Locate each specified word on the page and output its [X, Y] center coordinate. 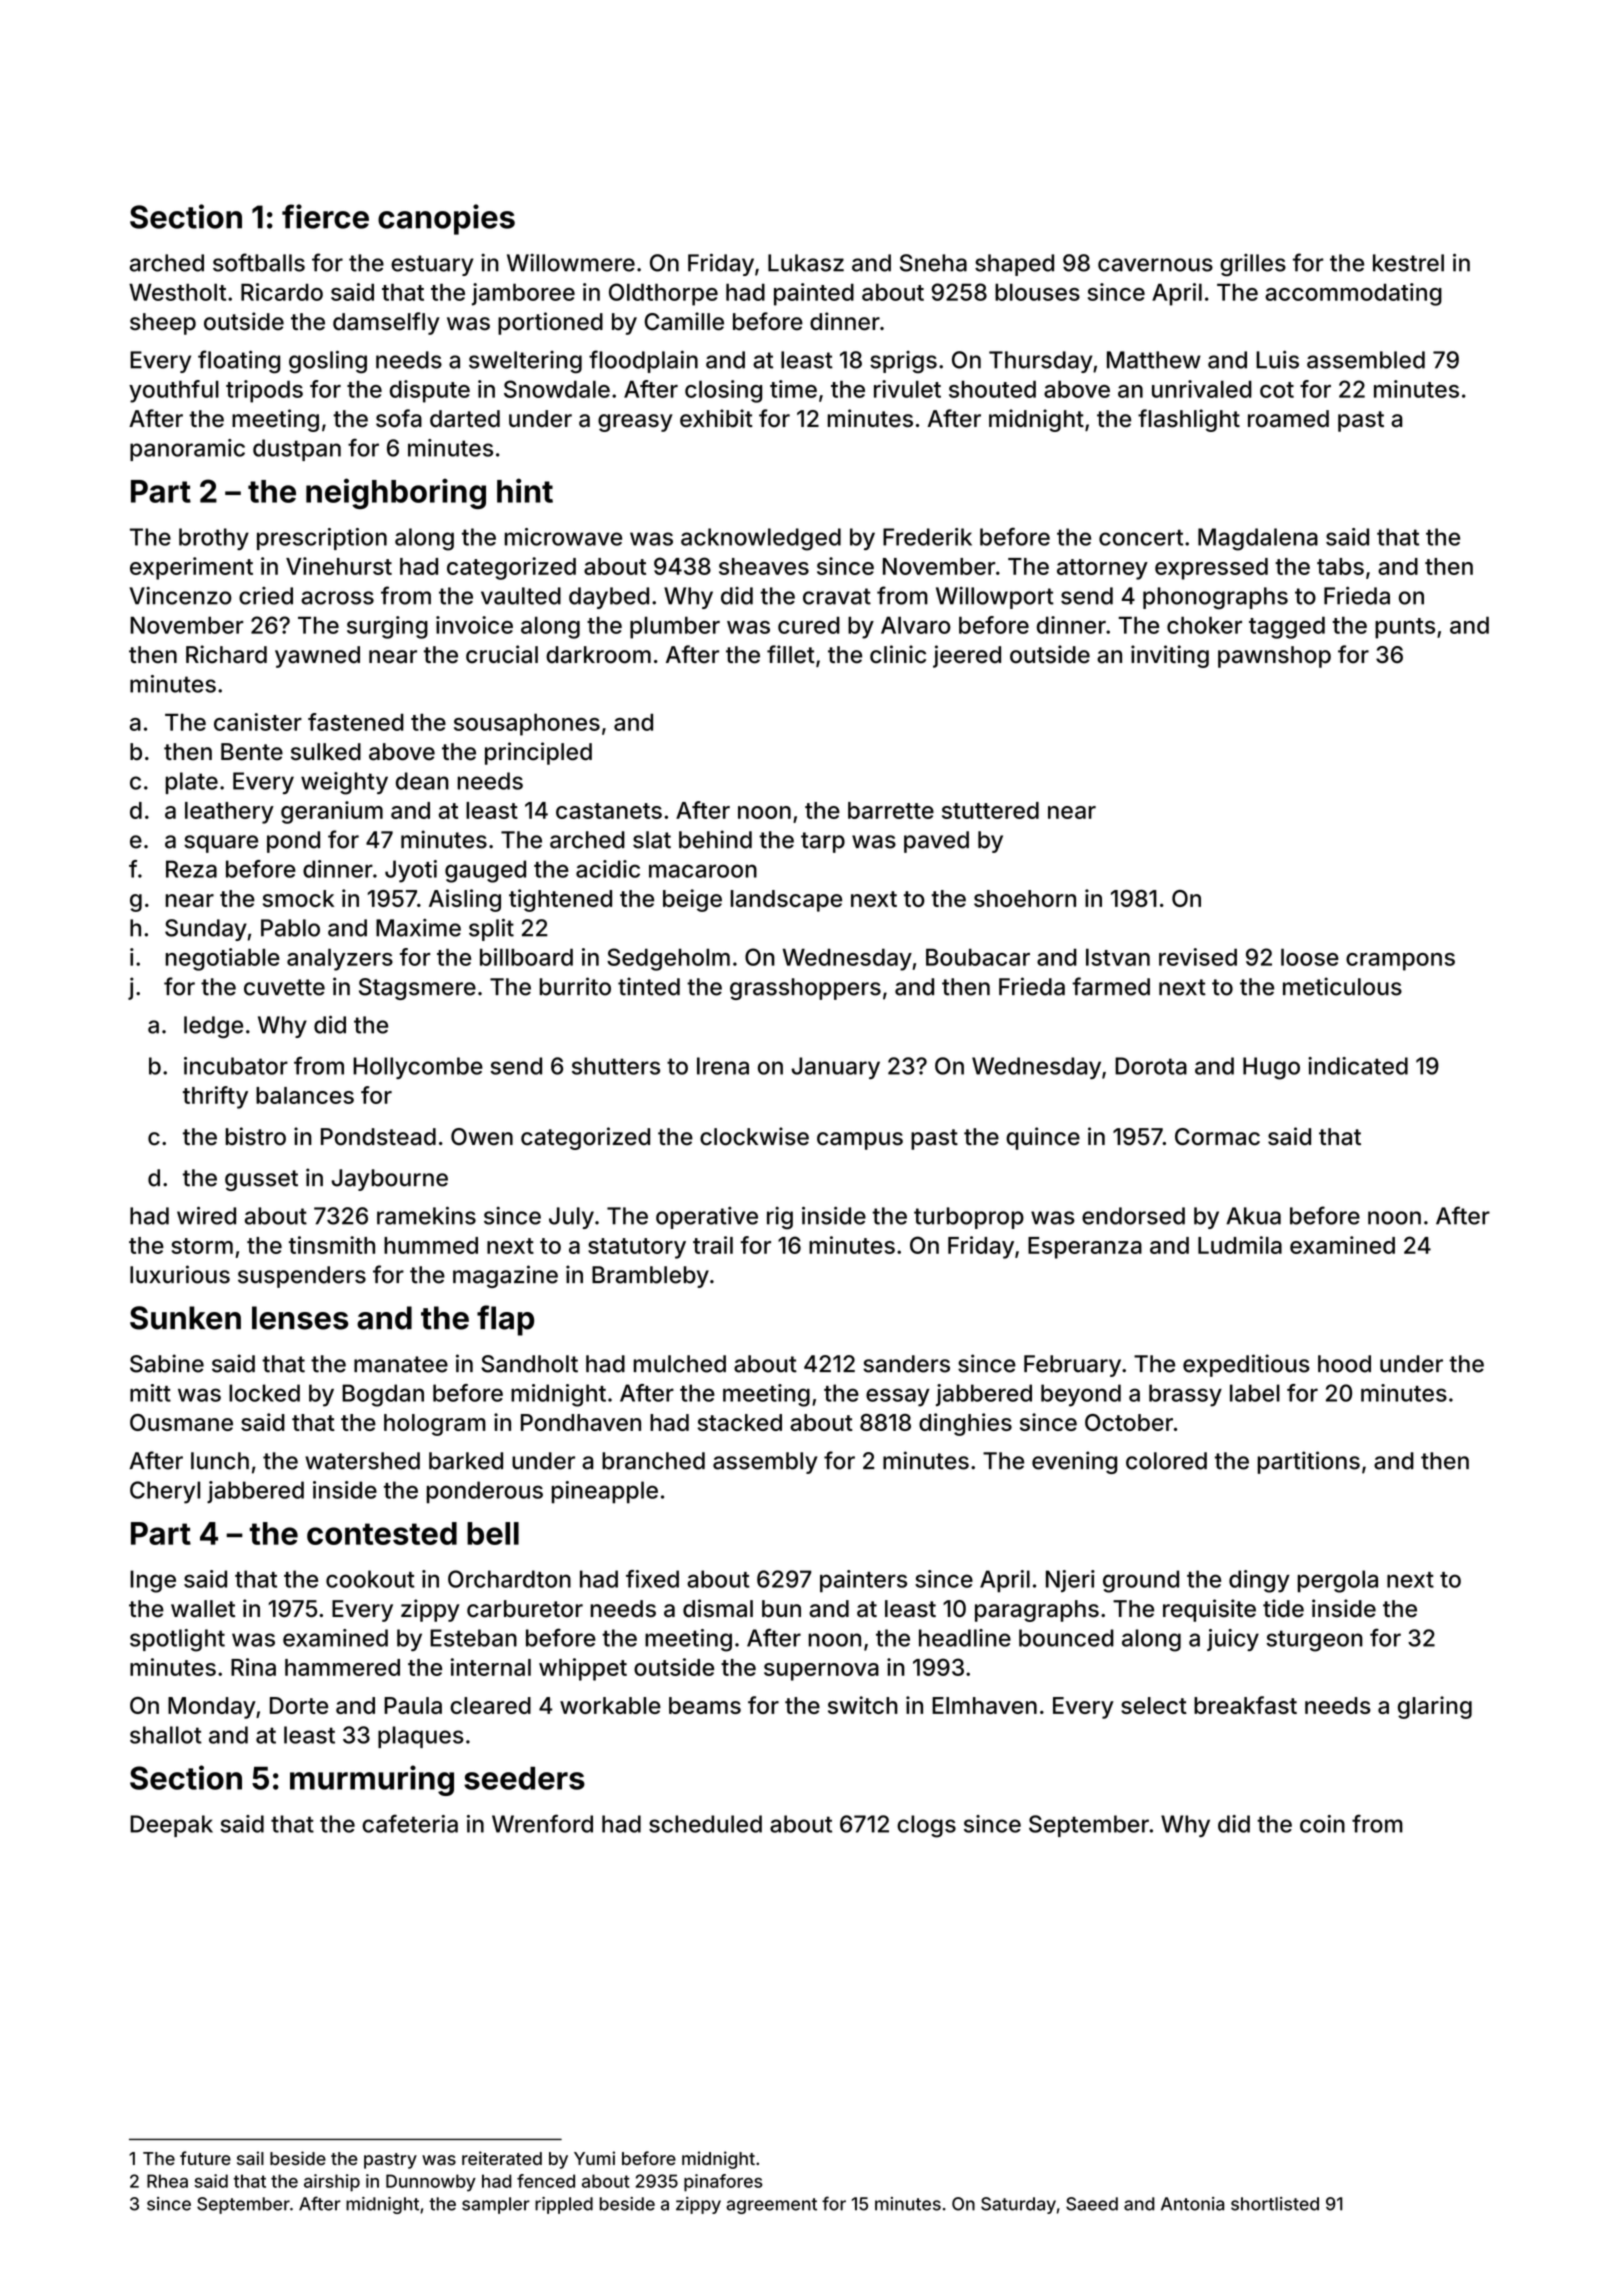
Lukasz [806, 263]
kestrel [1408, 263]
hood [1344, 1364]
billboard [526, 957]
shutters [616, 1066]
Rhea [167, 2181]
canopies [446, 219]
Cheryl [165, 1492]
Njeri [1070, 1581]
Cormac [1217, 1137]
